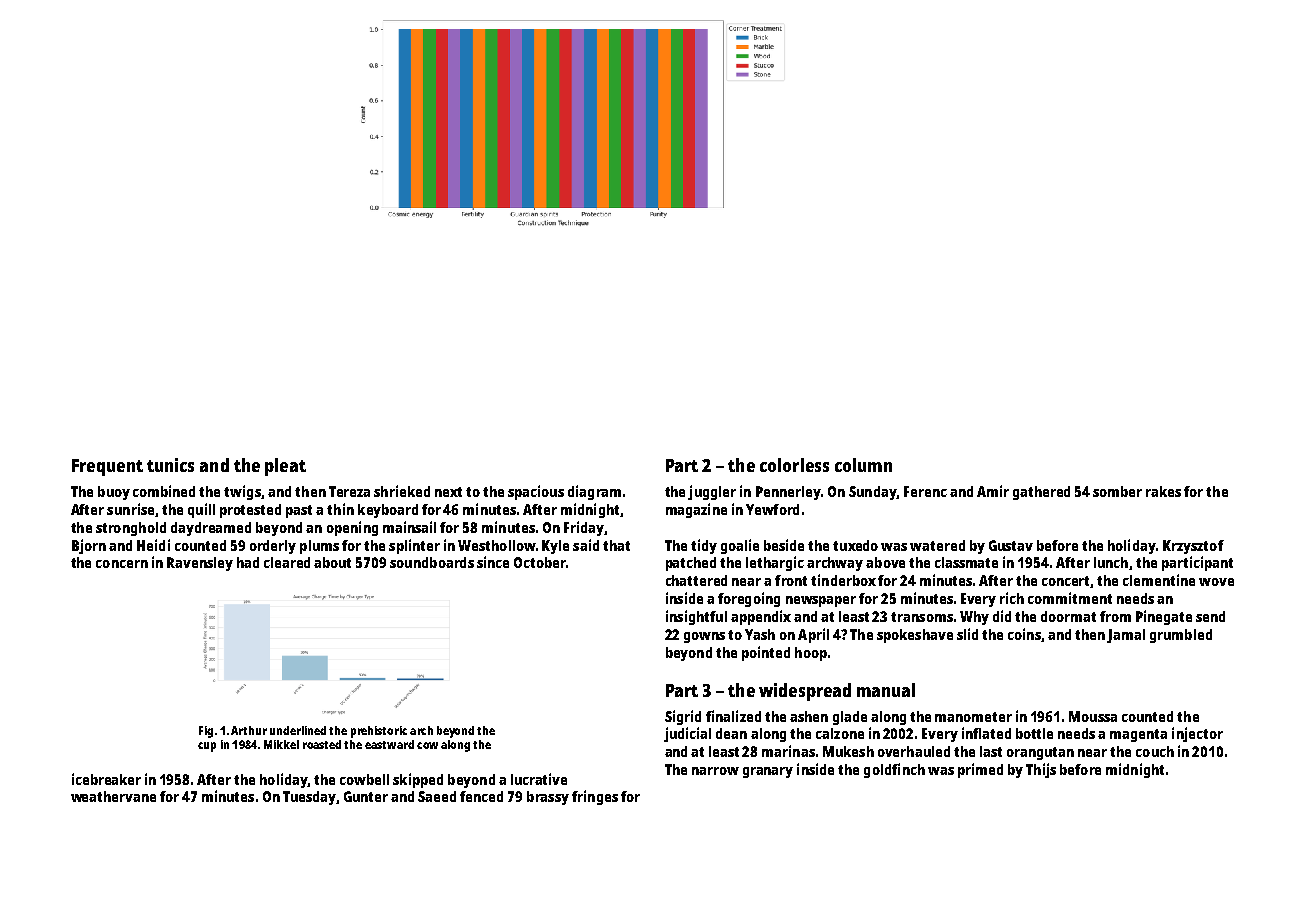  What do you see at coordinates (497, 545) in the screenshot?
I see `Westhollow` at bounding box center [497, 545].
